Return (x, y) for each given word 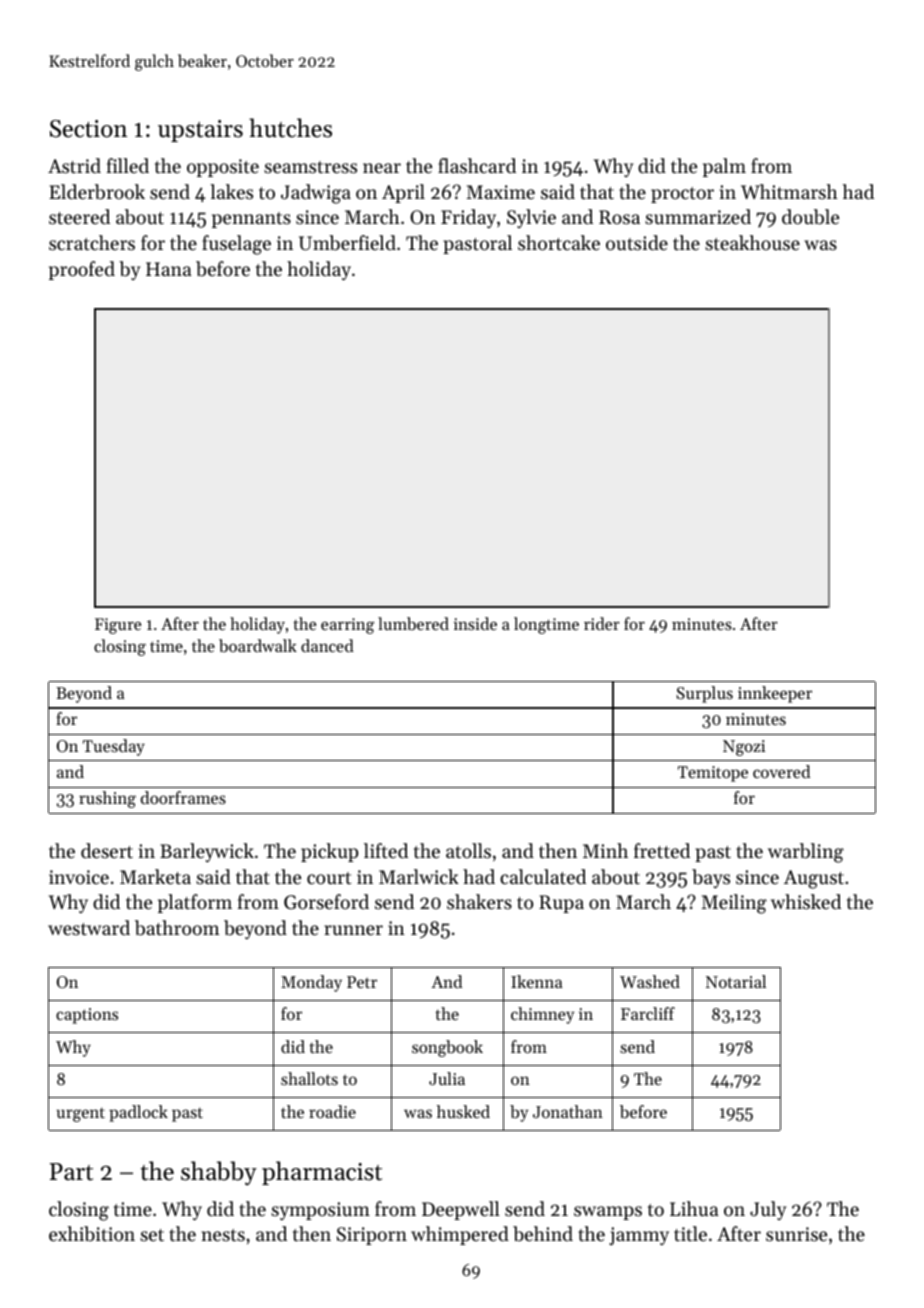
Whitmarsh (789, 191)
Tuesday (114, 747)
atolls (468, 850)
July (768, 1210)
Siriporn (372, 1236)
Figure (118, 626)
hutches (290, 128)
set (152, 1235)
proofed (82, 270)
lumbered (413, 623)
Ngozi (744, 748)
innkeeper (775, 694)
